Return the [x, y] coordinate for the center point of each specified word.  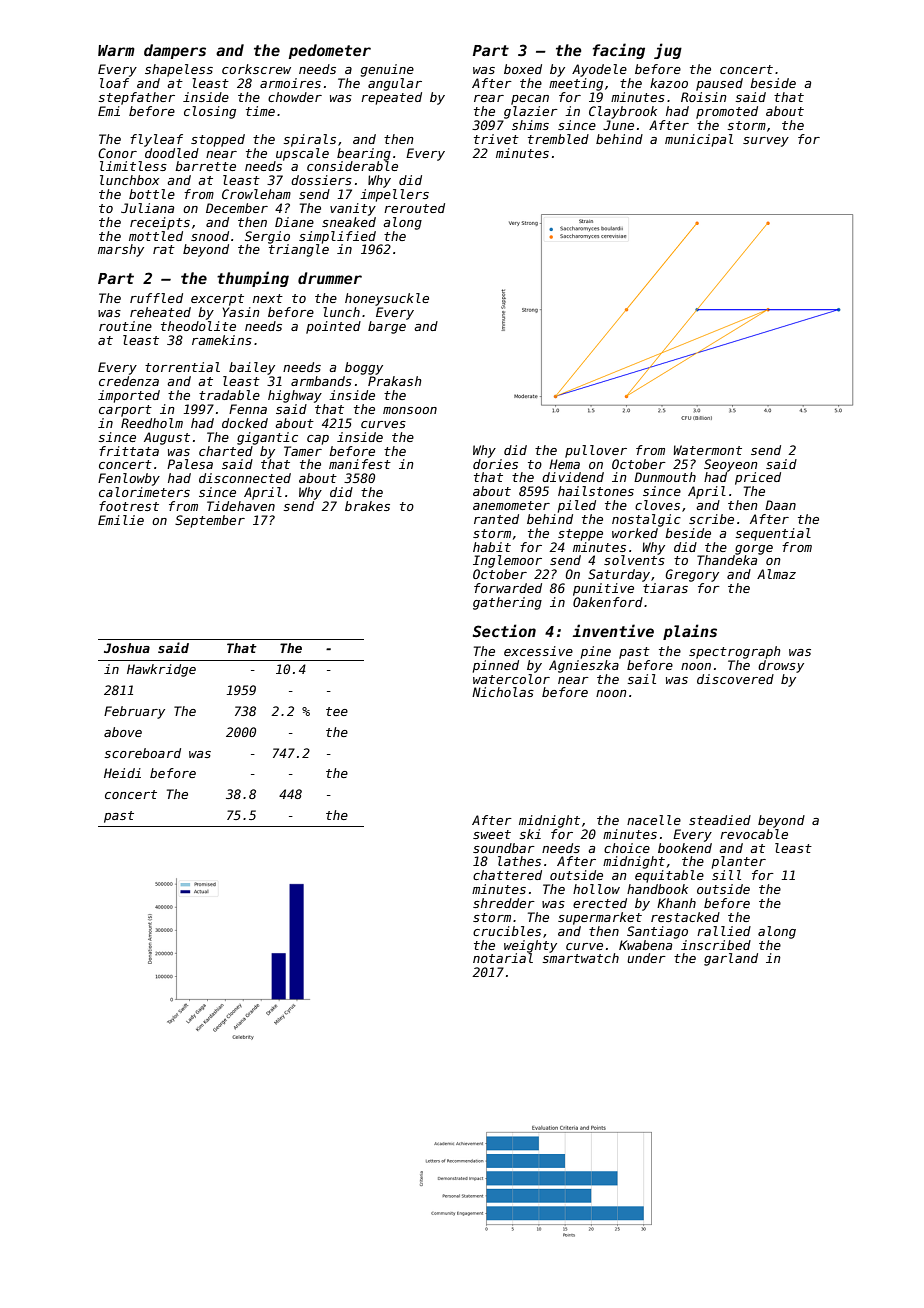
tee [337, 711]
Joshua [127, 648]
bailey [252, 368]
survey [766, 142]
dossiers [321, 180]
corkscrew [256, 69]
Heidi [122, 773]
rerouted [414, 208]
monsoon [410, 410]
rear [489, 98]
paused [719, 84]
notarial [503, 958]
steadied [720, 820]
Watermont [708, 450]
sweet [492, 834]
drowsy [781, 666]
